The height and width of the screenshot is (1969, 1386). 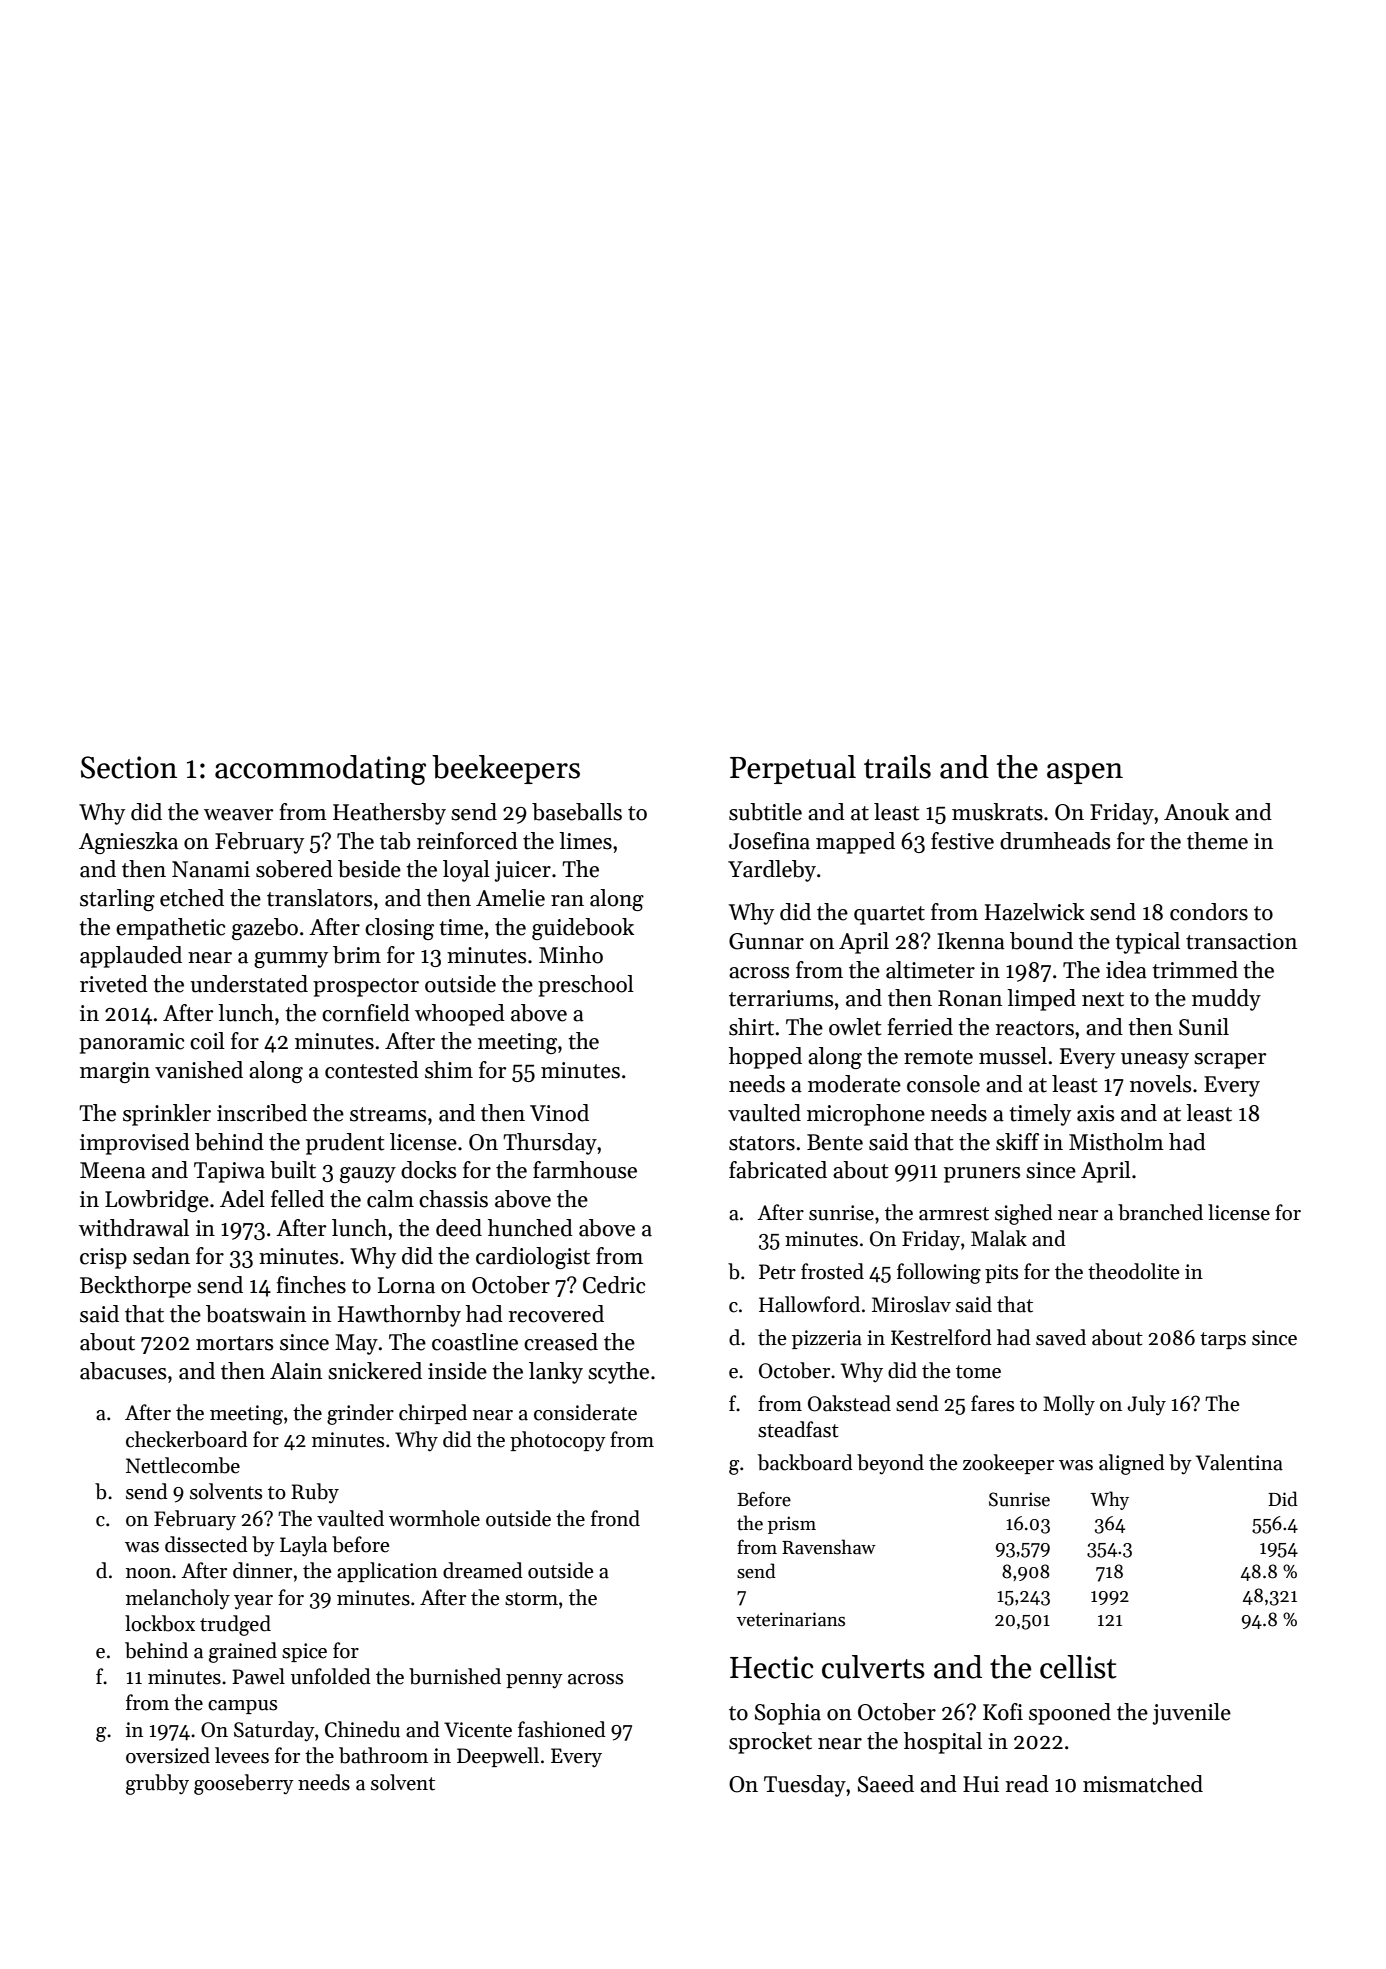 What do you see at coordinates (997, 812) in the screenshot?
I see `muskrats` at bounding box center [997, 812].
